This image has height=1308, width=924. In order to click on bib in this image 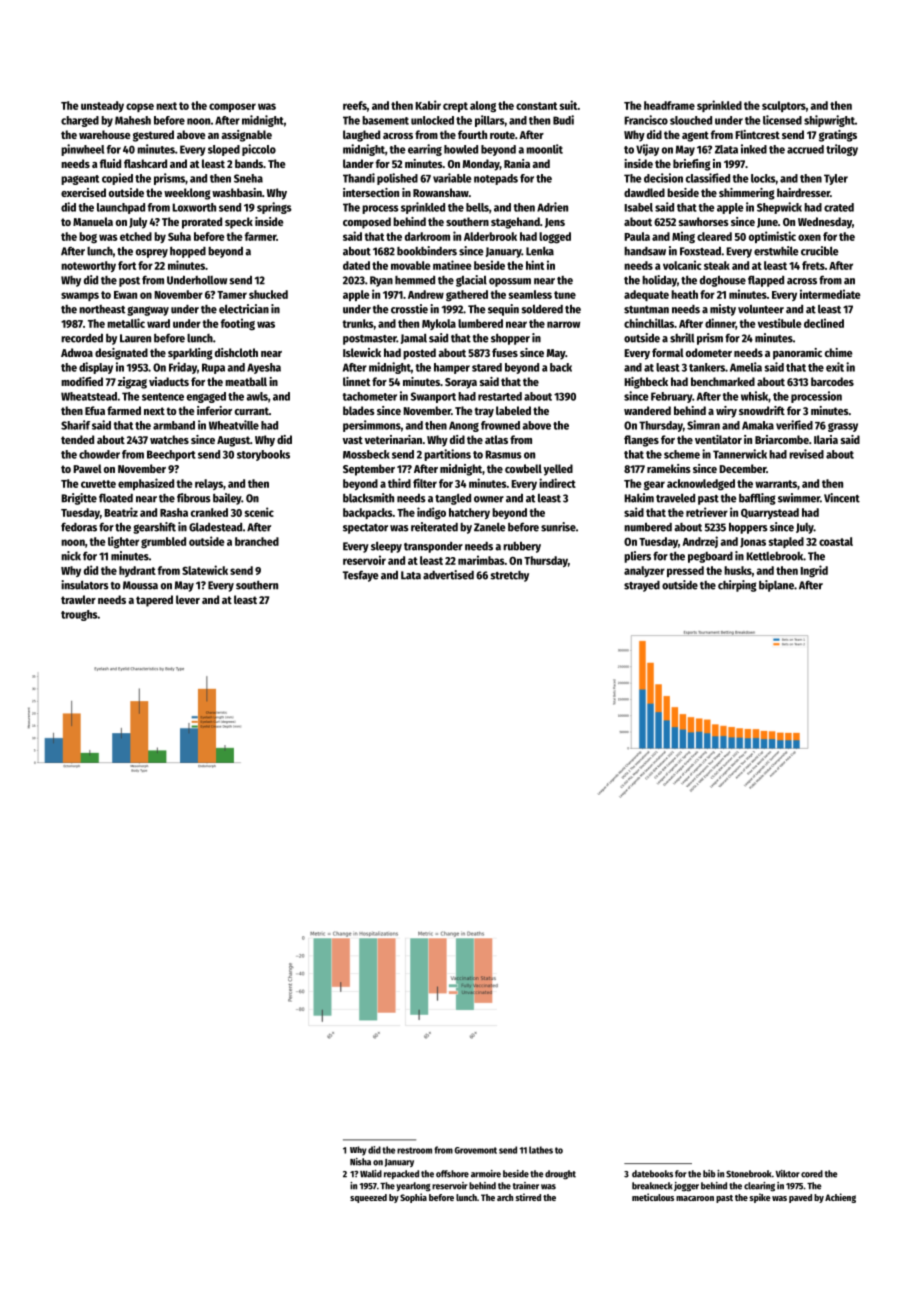, I will do `click(709, 1174)`.
